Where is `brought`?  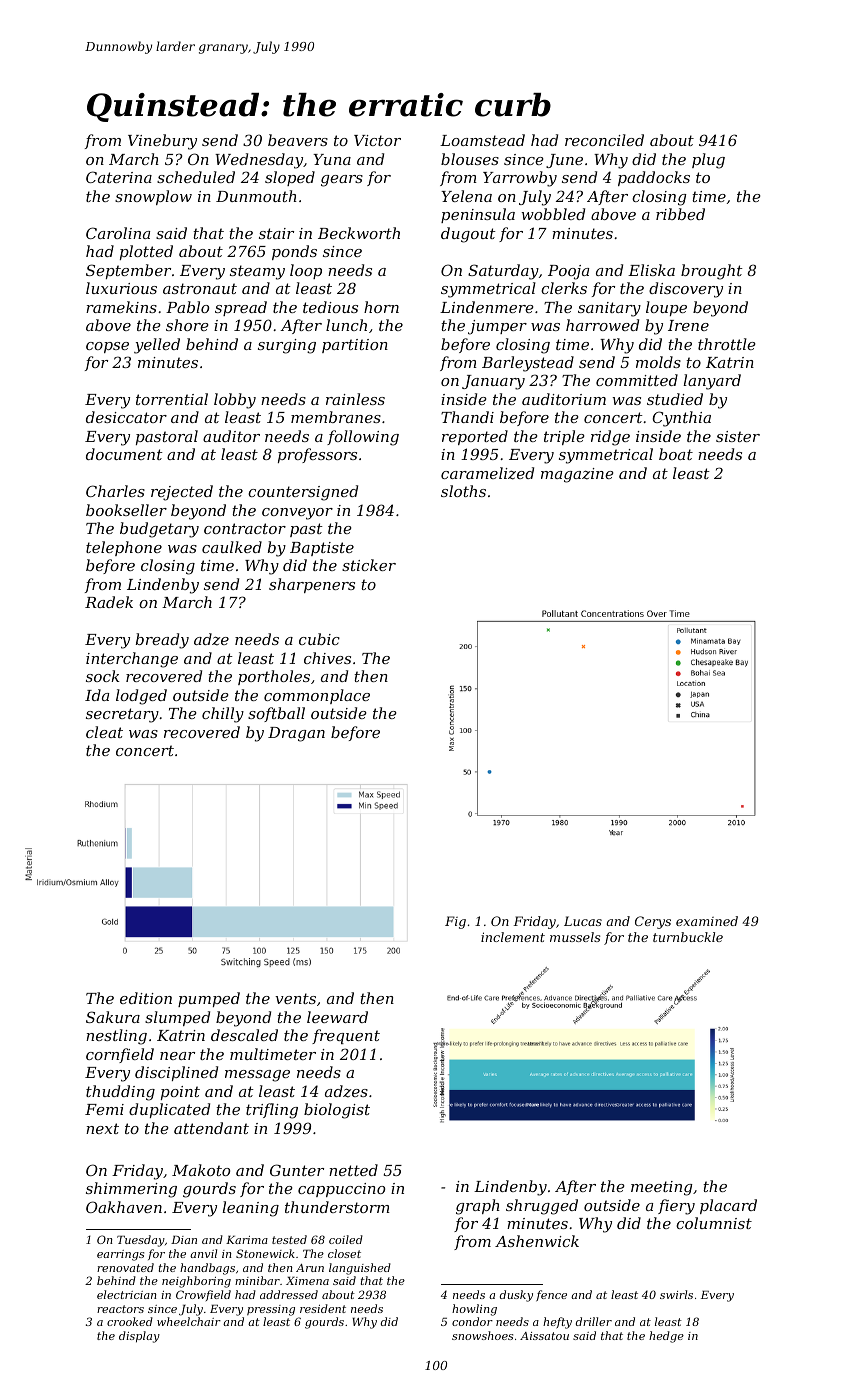
brought is located at coordinates (712, 272).
